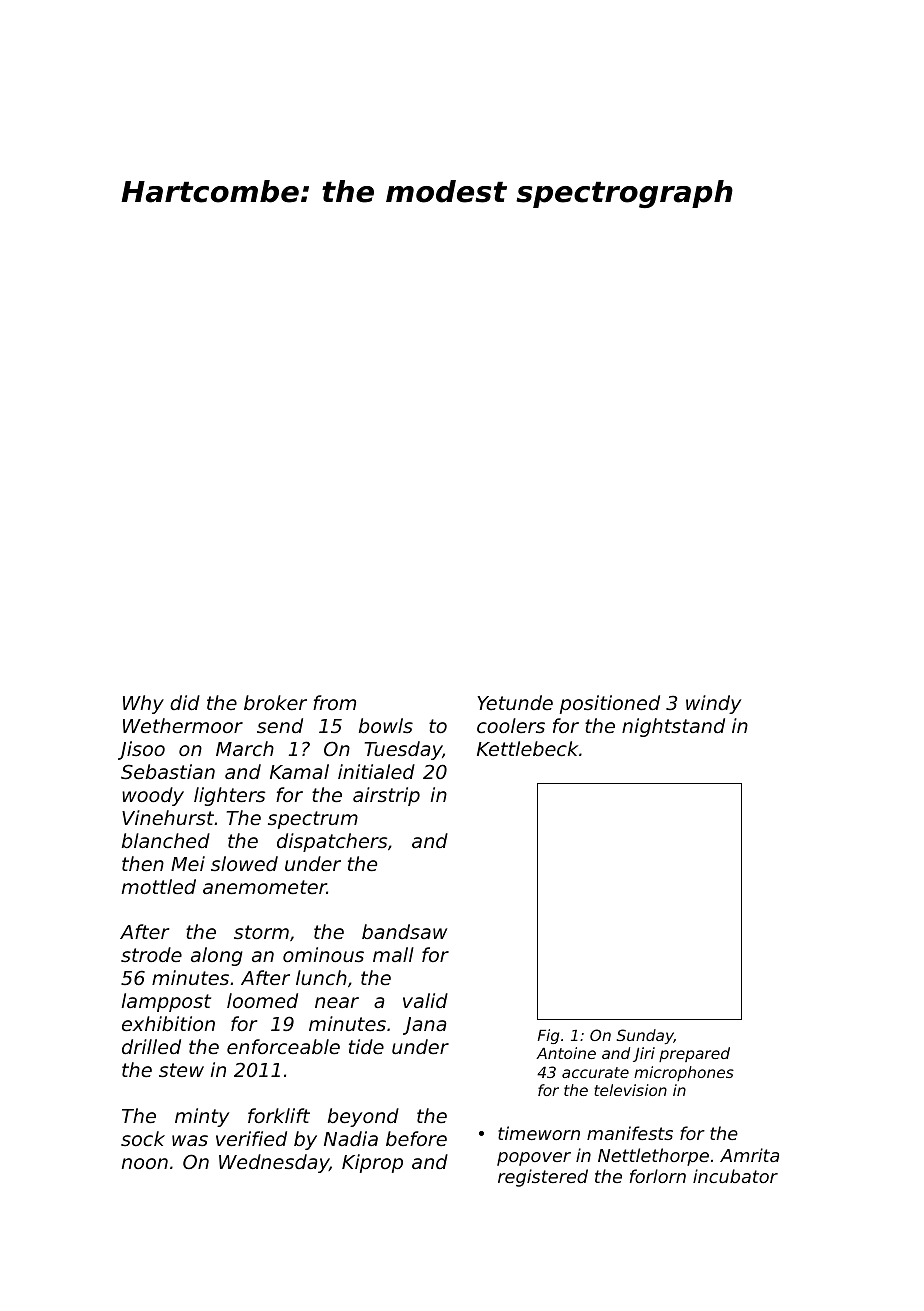 The image size is (924, 1311). I want to click on strode, so click(151, 954).
